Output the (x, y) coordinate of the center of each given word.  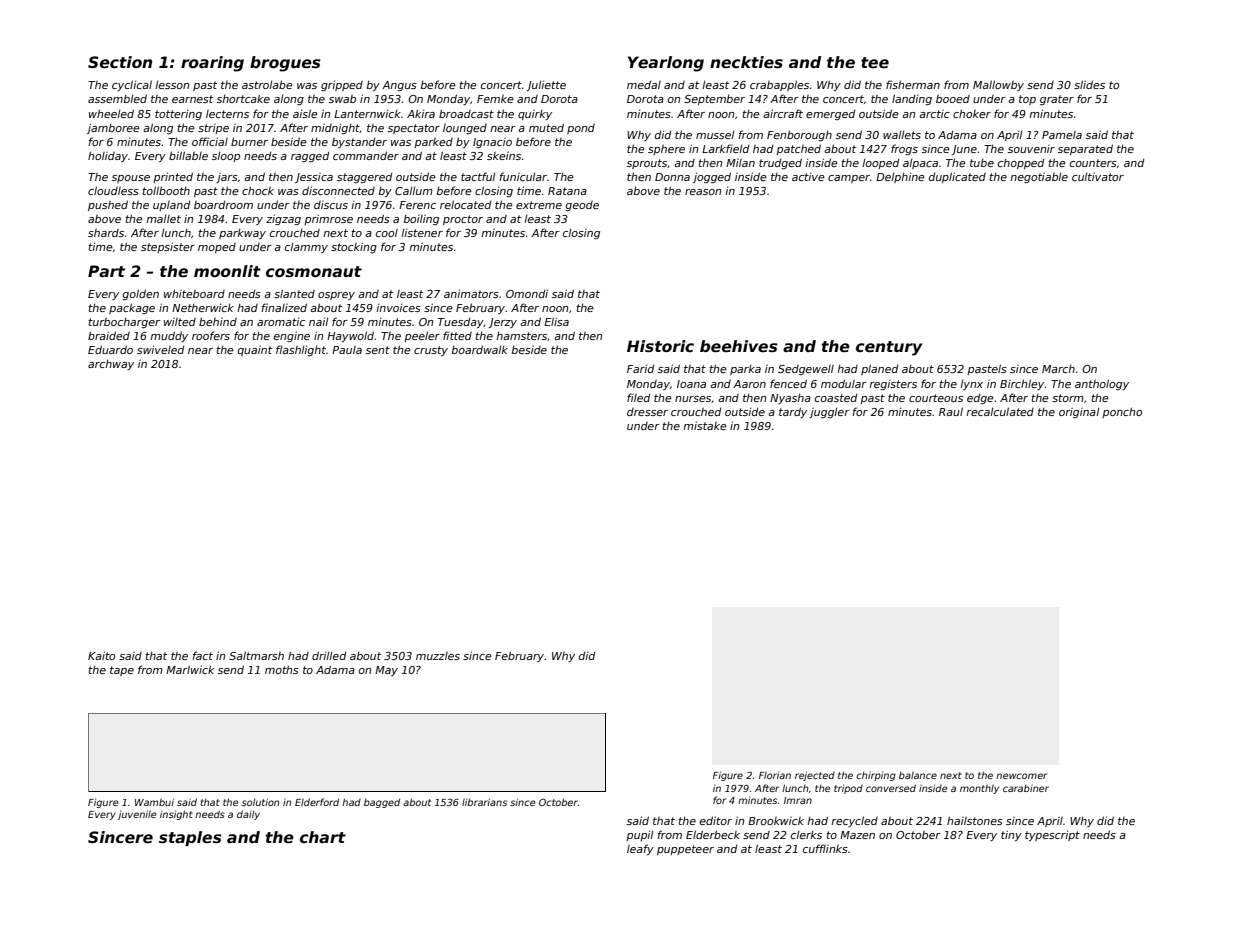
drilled (329, 655)
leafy (640, 849)
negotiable (1039, 177)
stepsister (168, 247)
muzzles (438, 656)
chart (323, 837)
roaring (212, 64)
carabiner (1026, 788)
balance (918, 775)
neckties (746, 62)
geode (582, 206)
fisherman (913, 84)
